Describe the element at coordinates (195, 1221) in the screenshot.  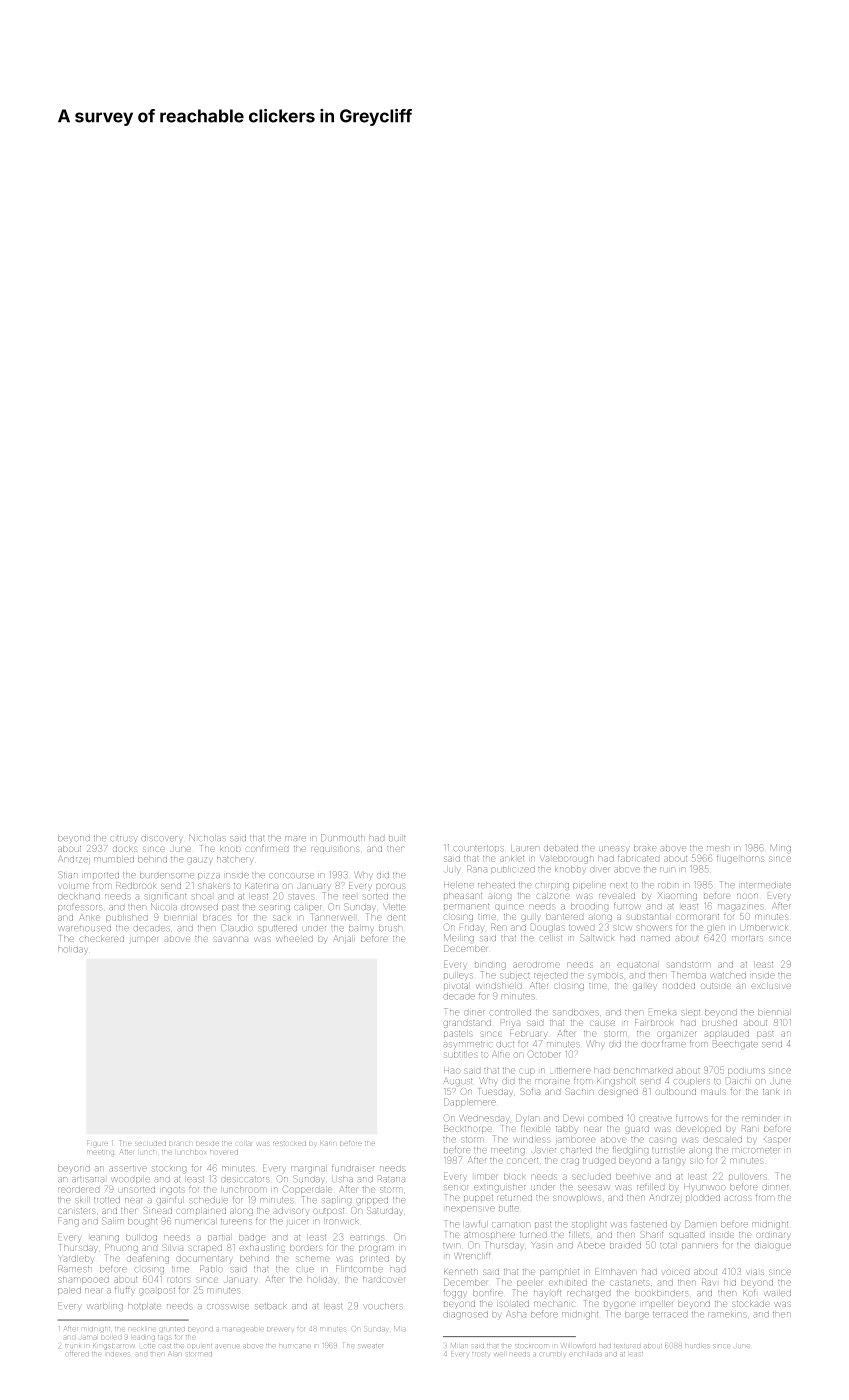
I see `numerical` at that location.
